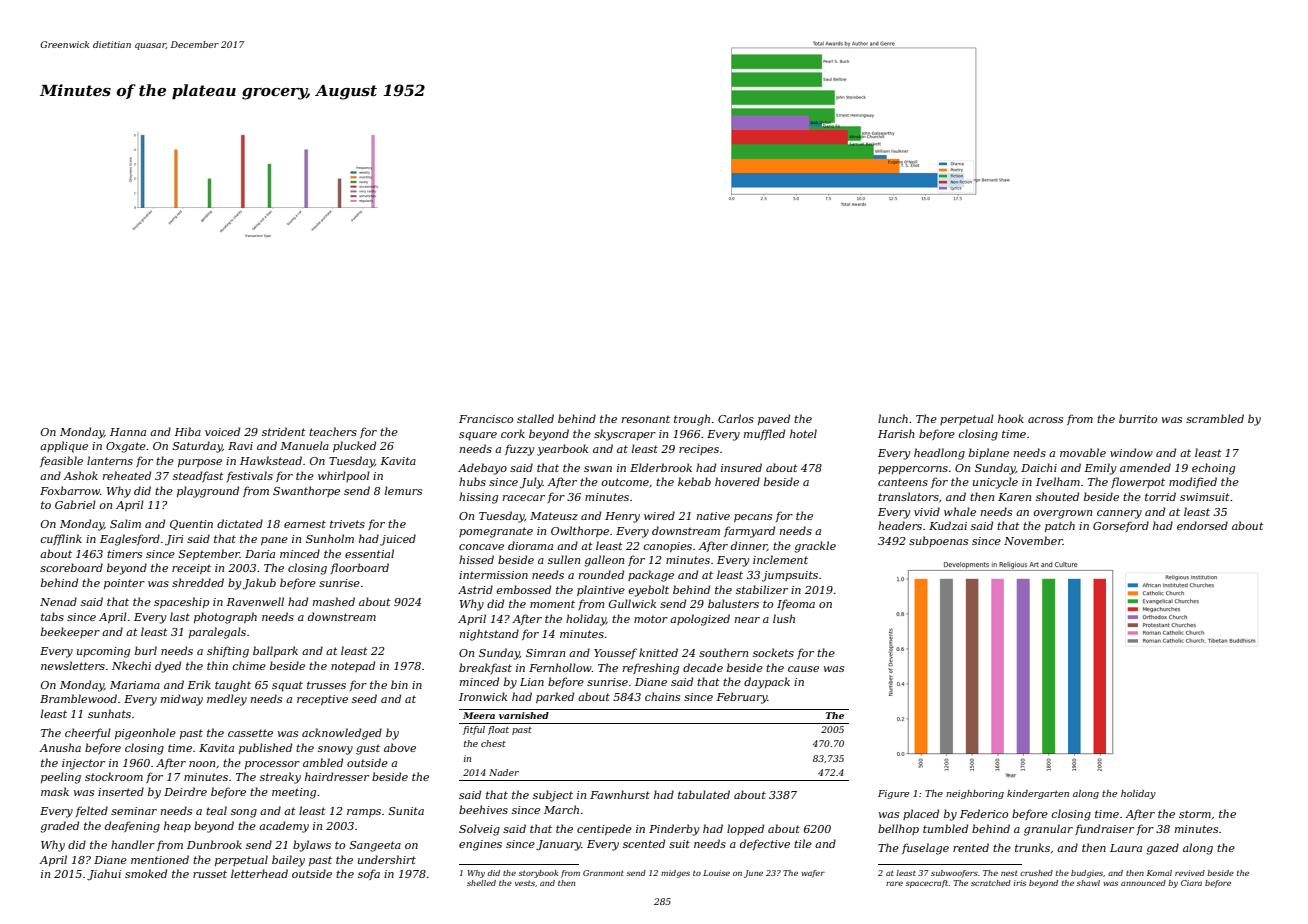 Image resolution: width=1308 pixels, height=924 pixels. I want to click on shelled, so click(481, 883).
